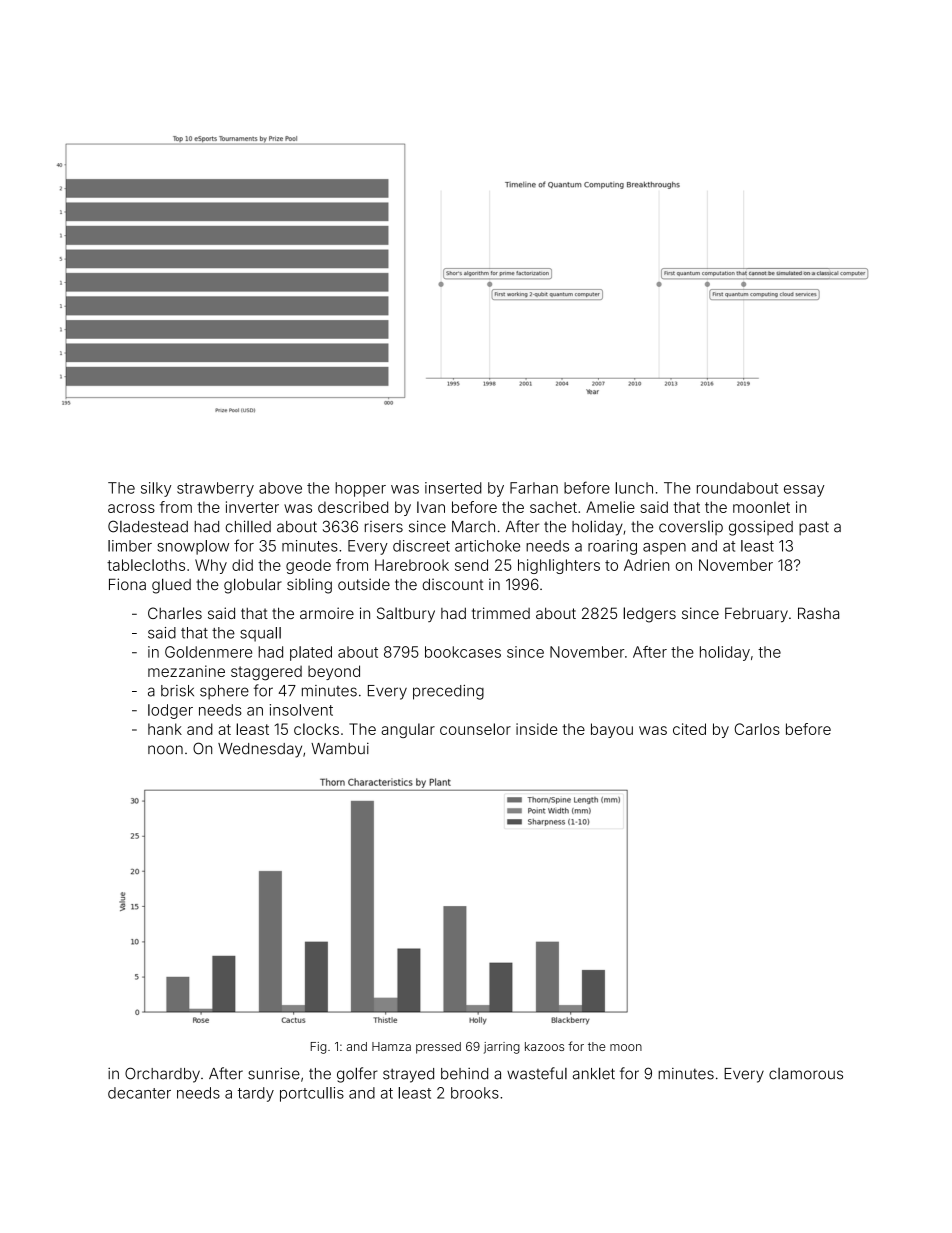  Describe the element at coordinates (316, 729) in the screenshot. I see `clocks` at that location.
